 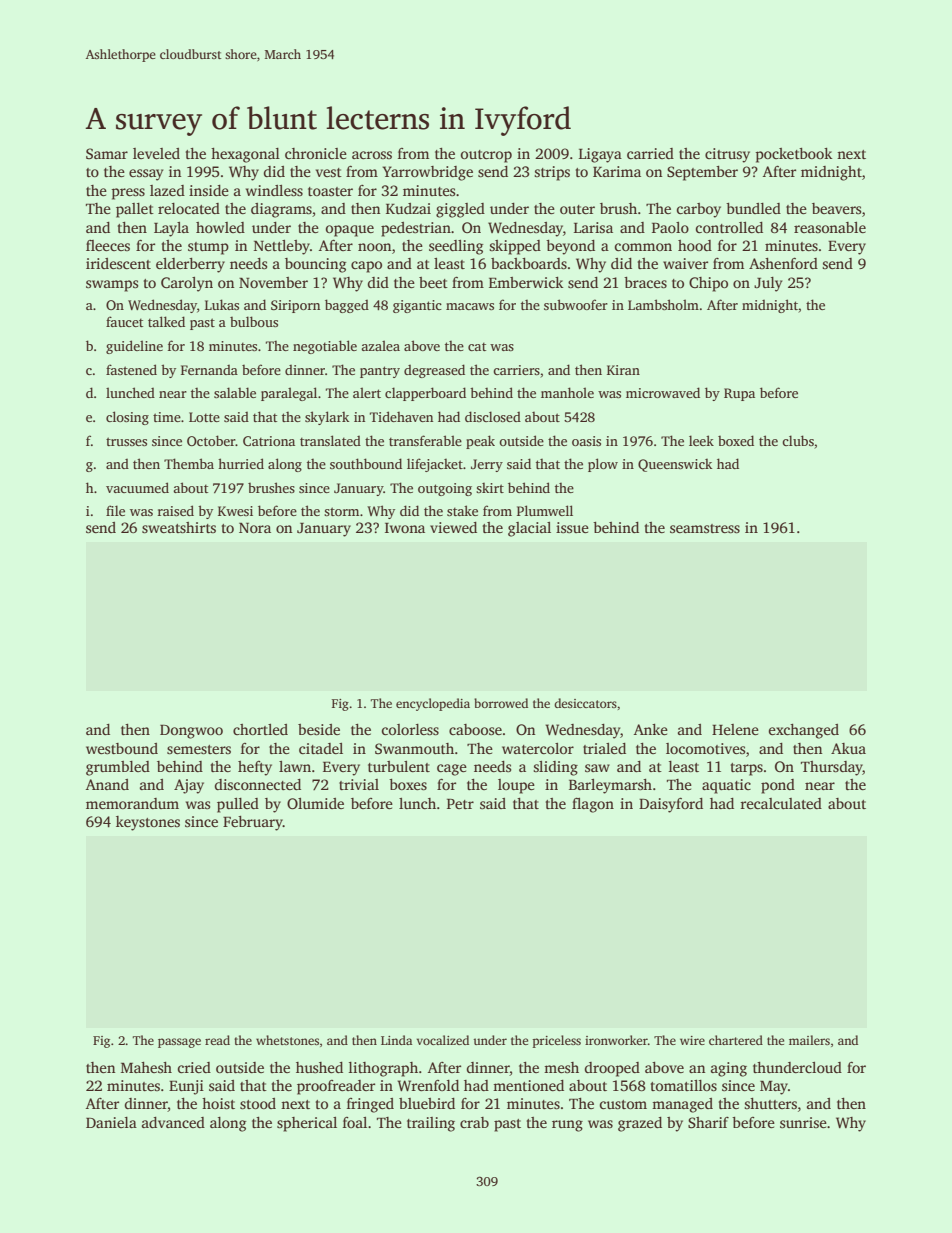 What do you see at coordinates (434, 371) in the screenshot?
I see `degreased` at bounding box center [434, 371].
